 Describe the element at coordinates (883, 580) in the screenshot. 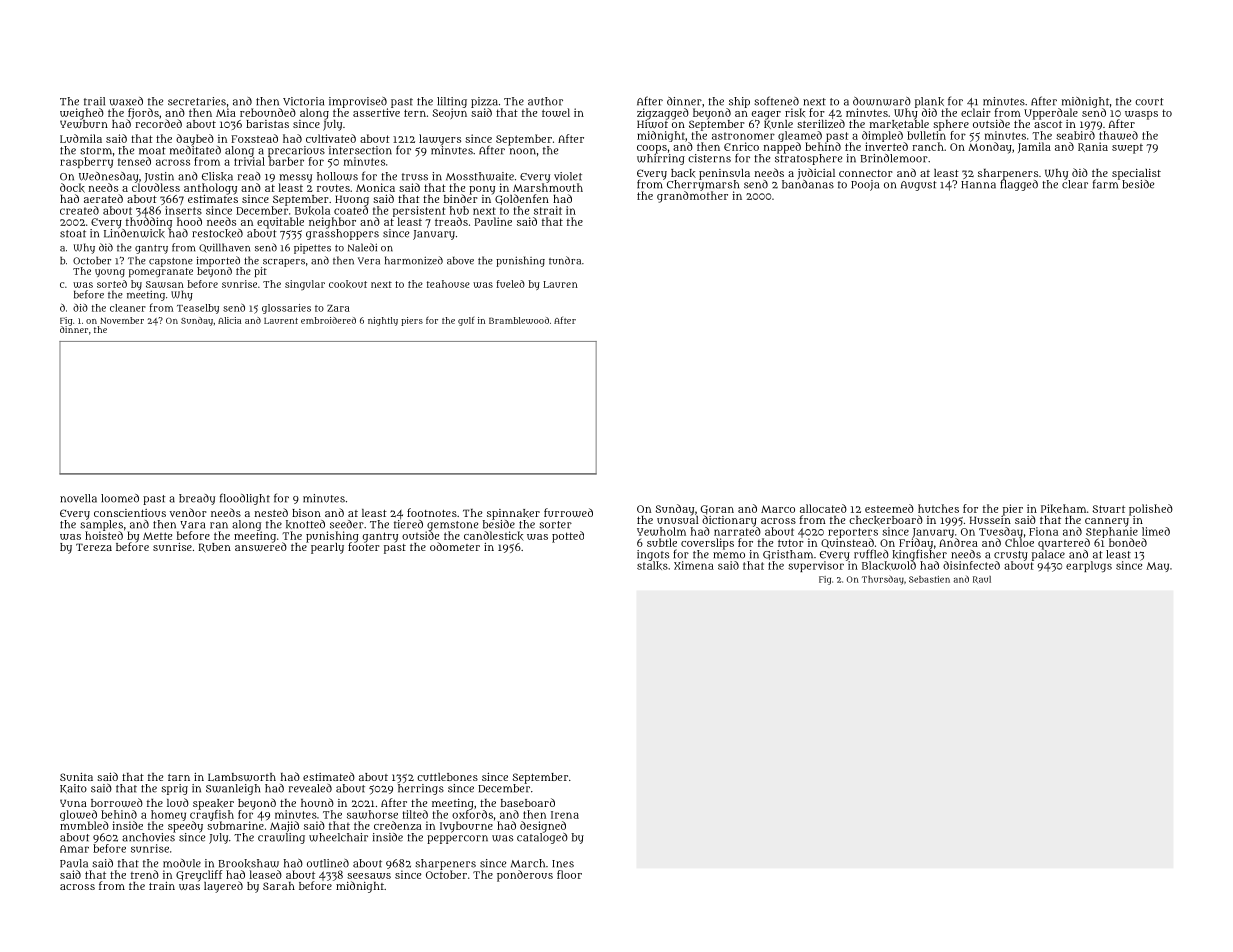

I see `Thursday` at that location.
